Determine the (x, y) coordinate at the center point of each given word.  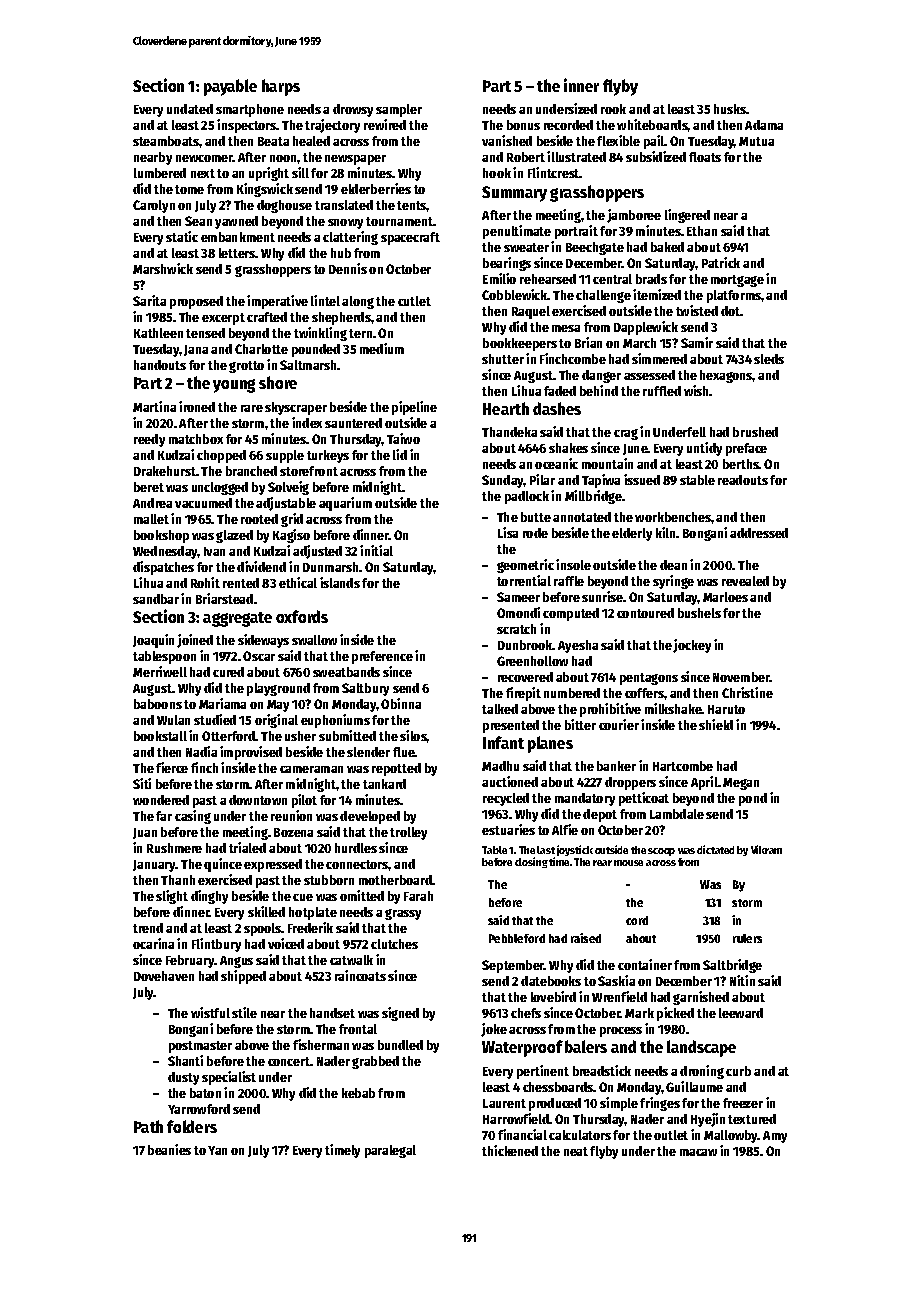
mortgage (737, 281)
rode (535, 533)
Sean (198, 221)
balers (586, 1046)
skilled (266, 911)
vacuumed (203, 503)
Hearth (506, 408)
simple (619, 1104)
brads (651, 279)
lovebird (553, 996)
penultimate (517, 232)
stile (244, 1012)
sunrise (603, 596)
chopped (221, 456)
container (645, 964)
